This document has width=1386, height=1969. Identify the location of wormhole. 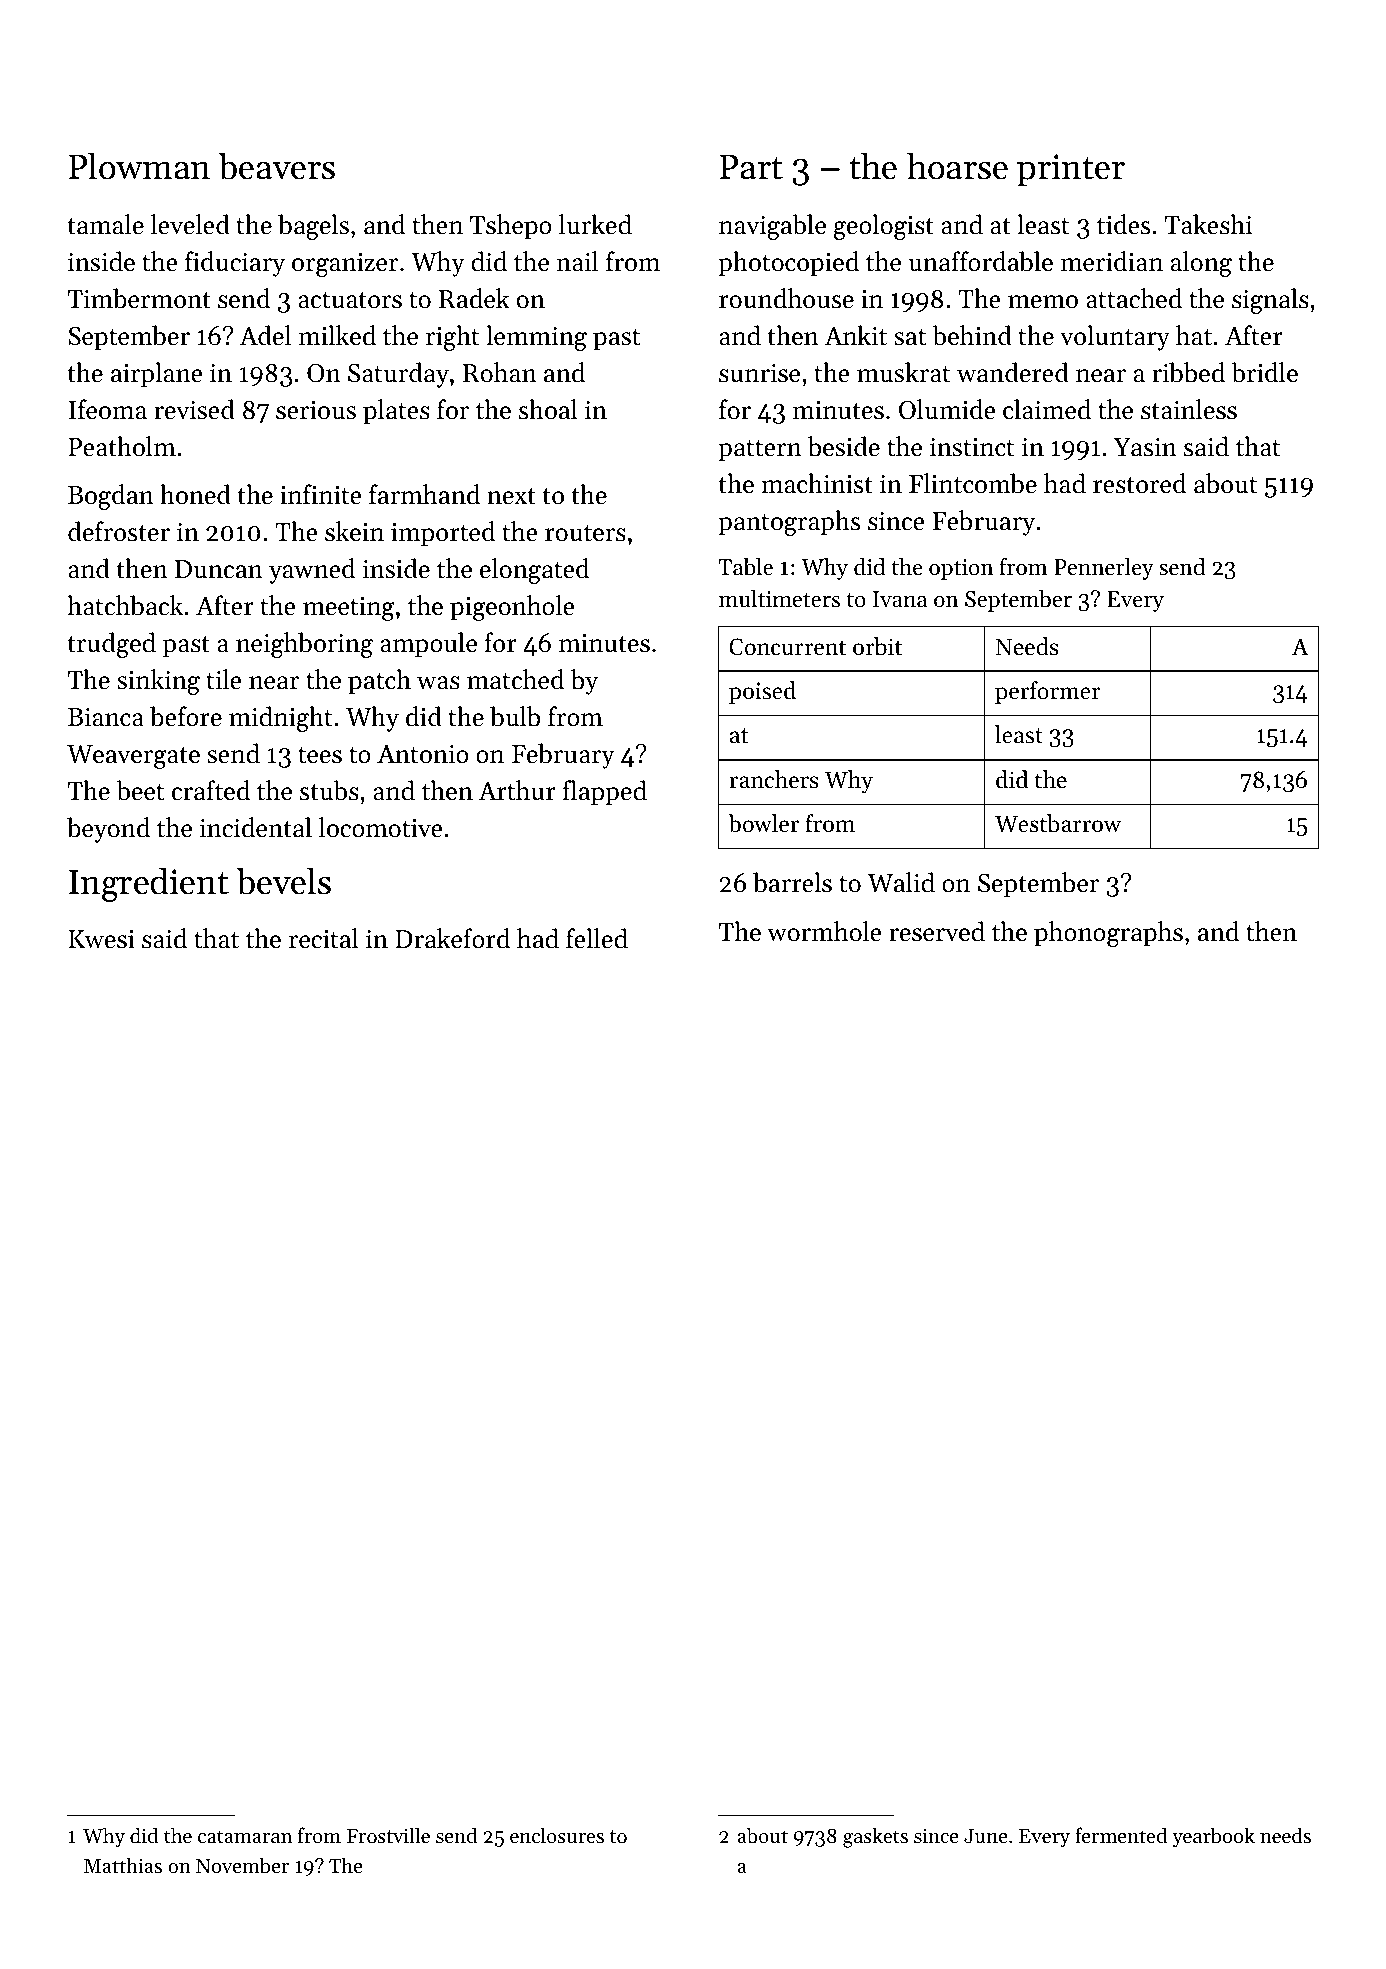
(824, 931).
